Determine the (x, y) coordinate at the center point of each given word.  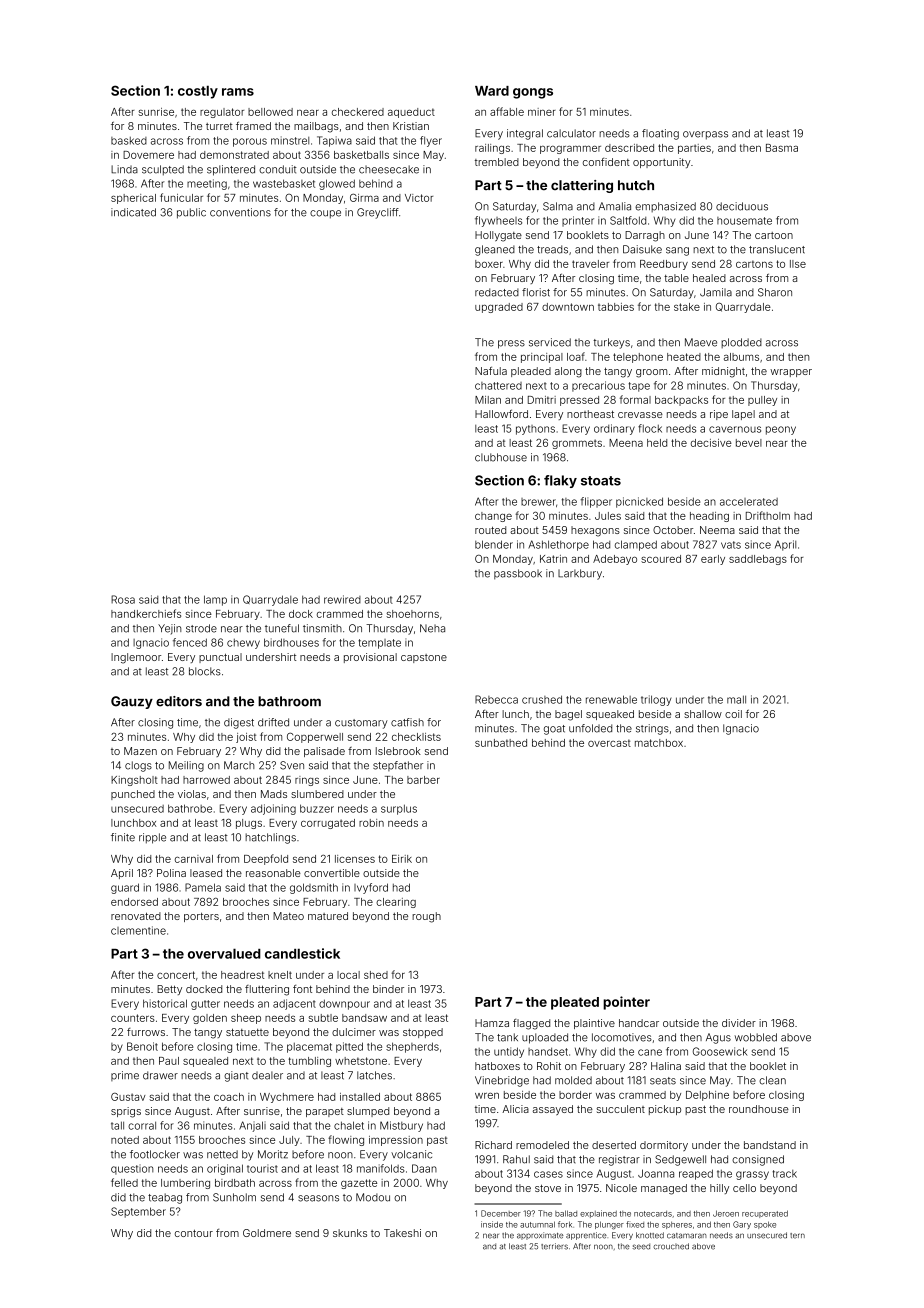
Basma (782, 148)
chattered (498, 386)
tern (797, 1236)
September (138, 1212)
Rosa (123, 599)
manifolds (381, 1168)
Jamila (716, 292)
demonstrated (234, 155)
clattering (582, 186)
